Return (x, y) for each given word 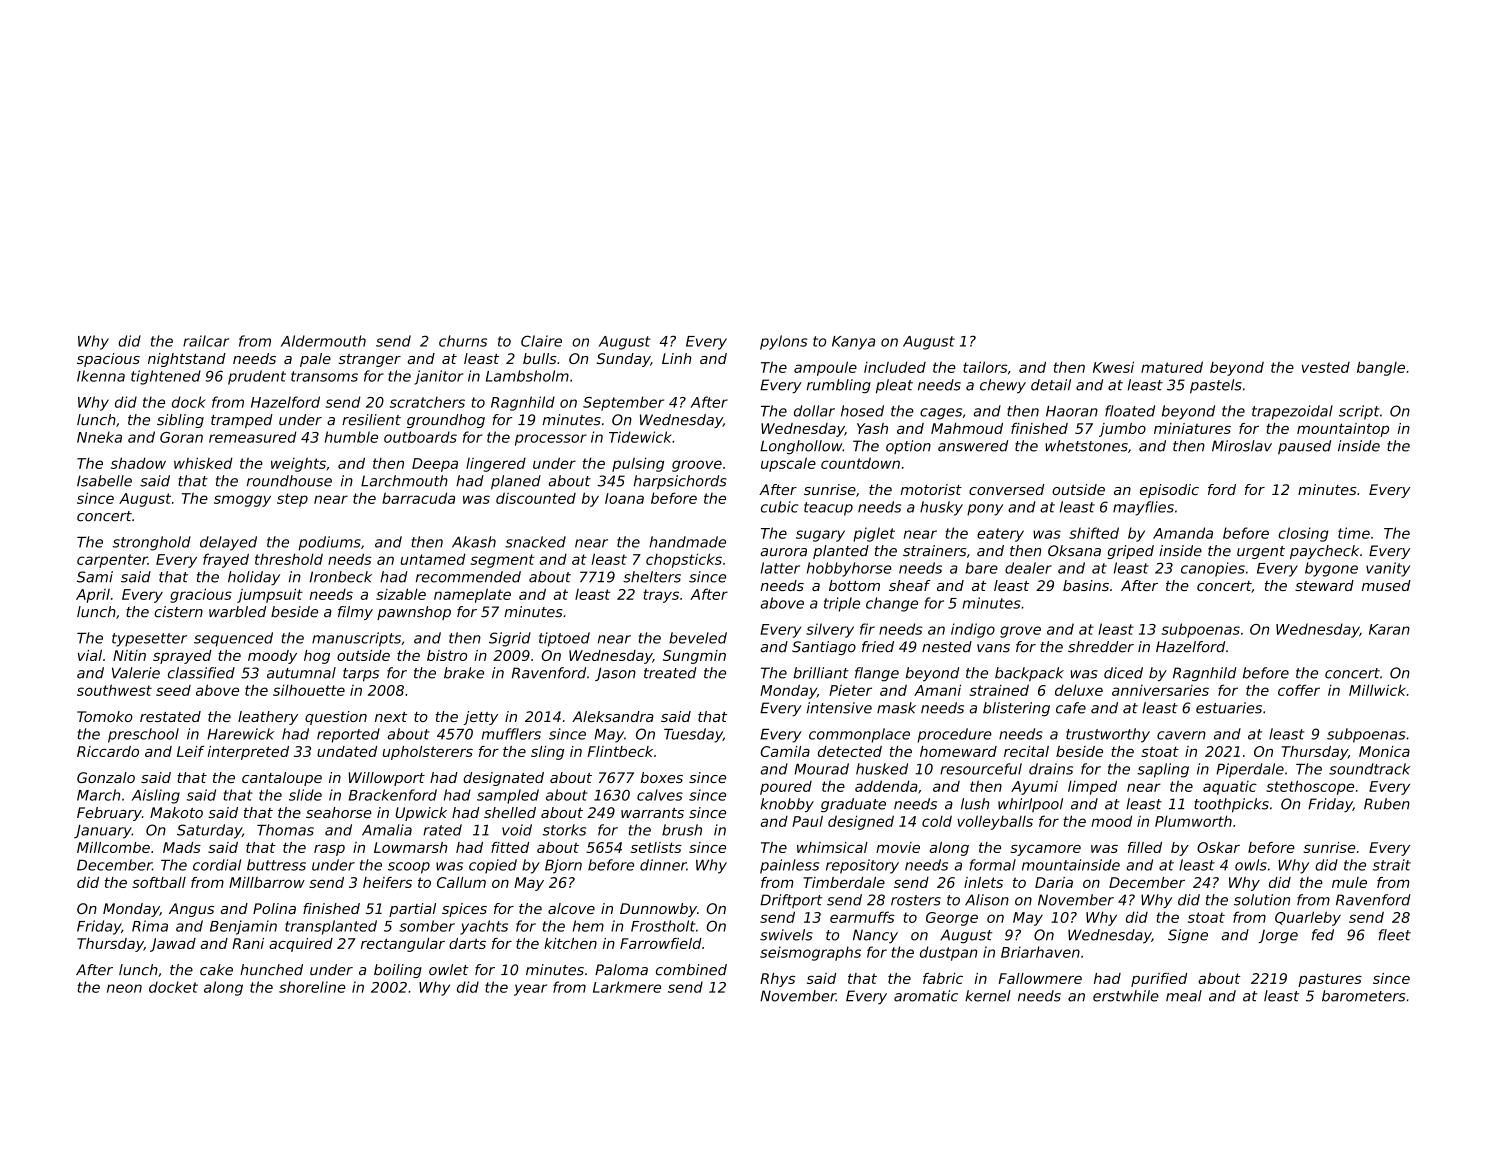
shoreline (312, 987)
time (1354, 533)
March (98, 795)
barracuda (418, 498)
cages (941, 414)
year (530, 990)
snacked (535, 542)
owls (1251, 865)
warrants (652, 813)
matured (1172, 367)
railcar (206, 341)
